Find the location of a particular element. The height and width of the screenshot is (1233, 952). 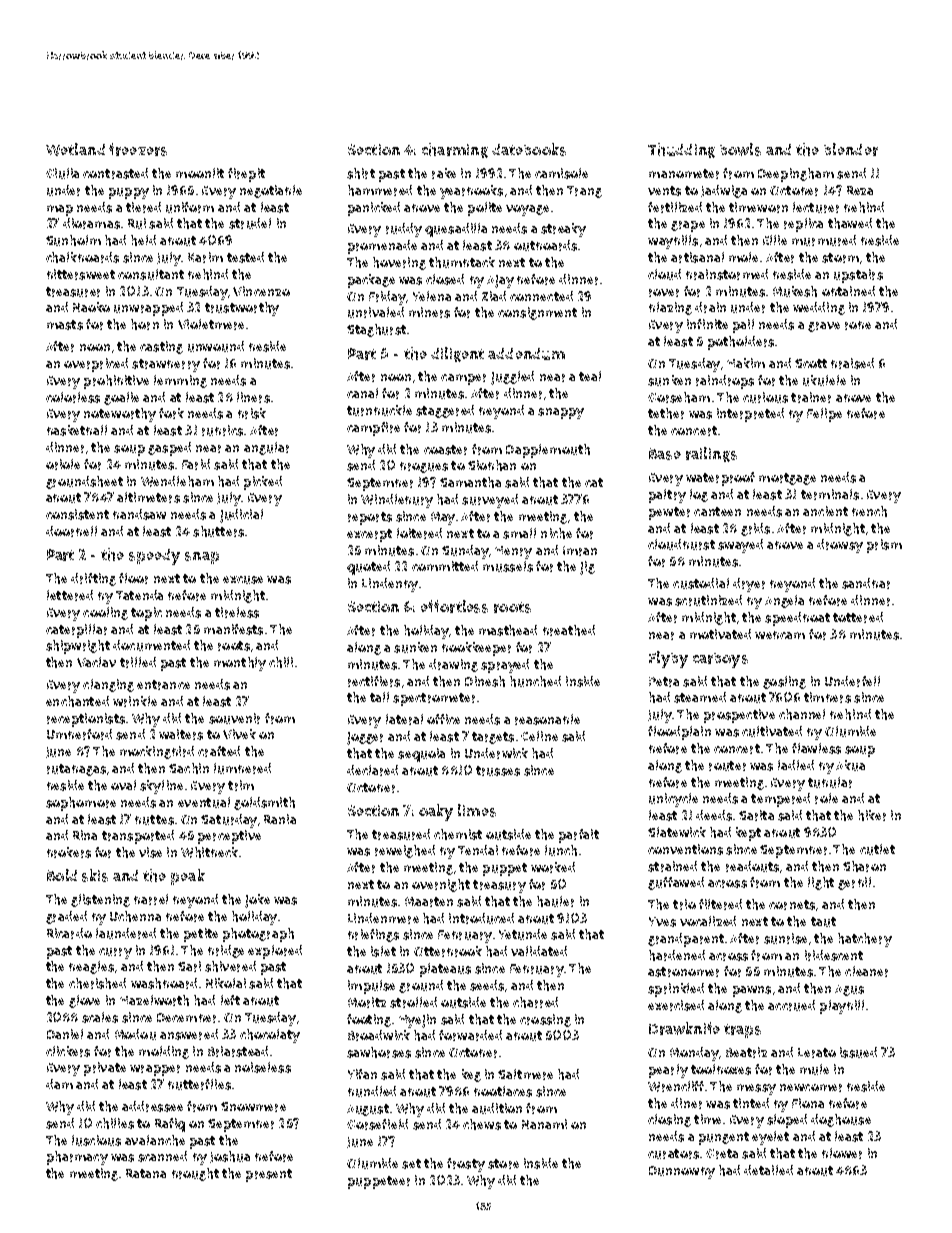

trusses is located at coordinates (498, 771).
